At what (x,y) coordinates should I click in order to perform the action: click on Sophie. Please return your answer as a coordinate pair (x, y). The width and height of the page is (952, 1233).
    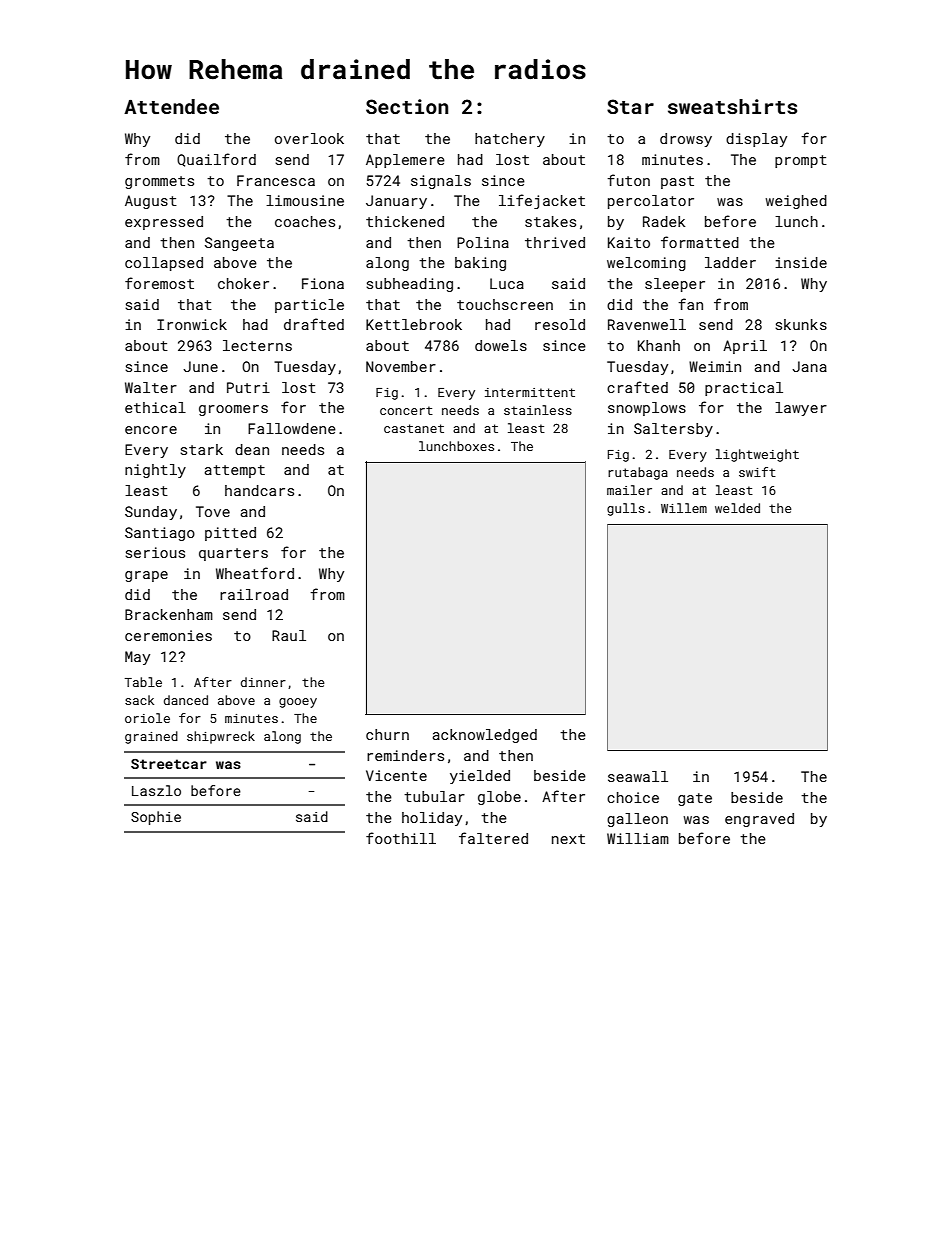
    Looking at the image, I should click on (156, 818).
